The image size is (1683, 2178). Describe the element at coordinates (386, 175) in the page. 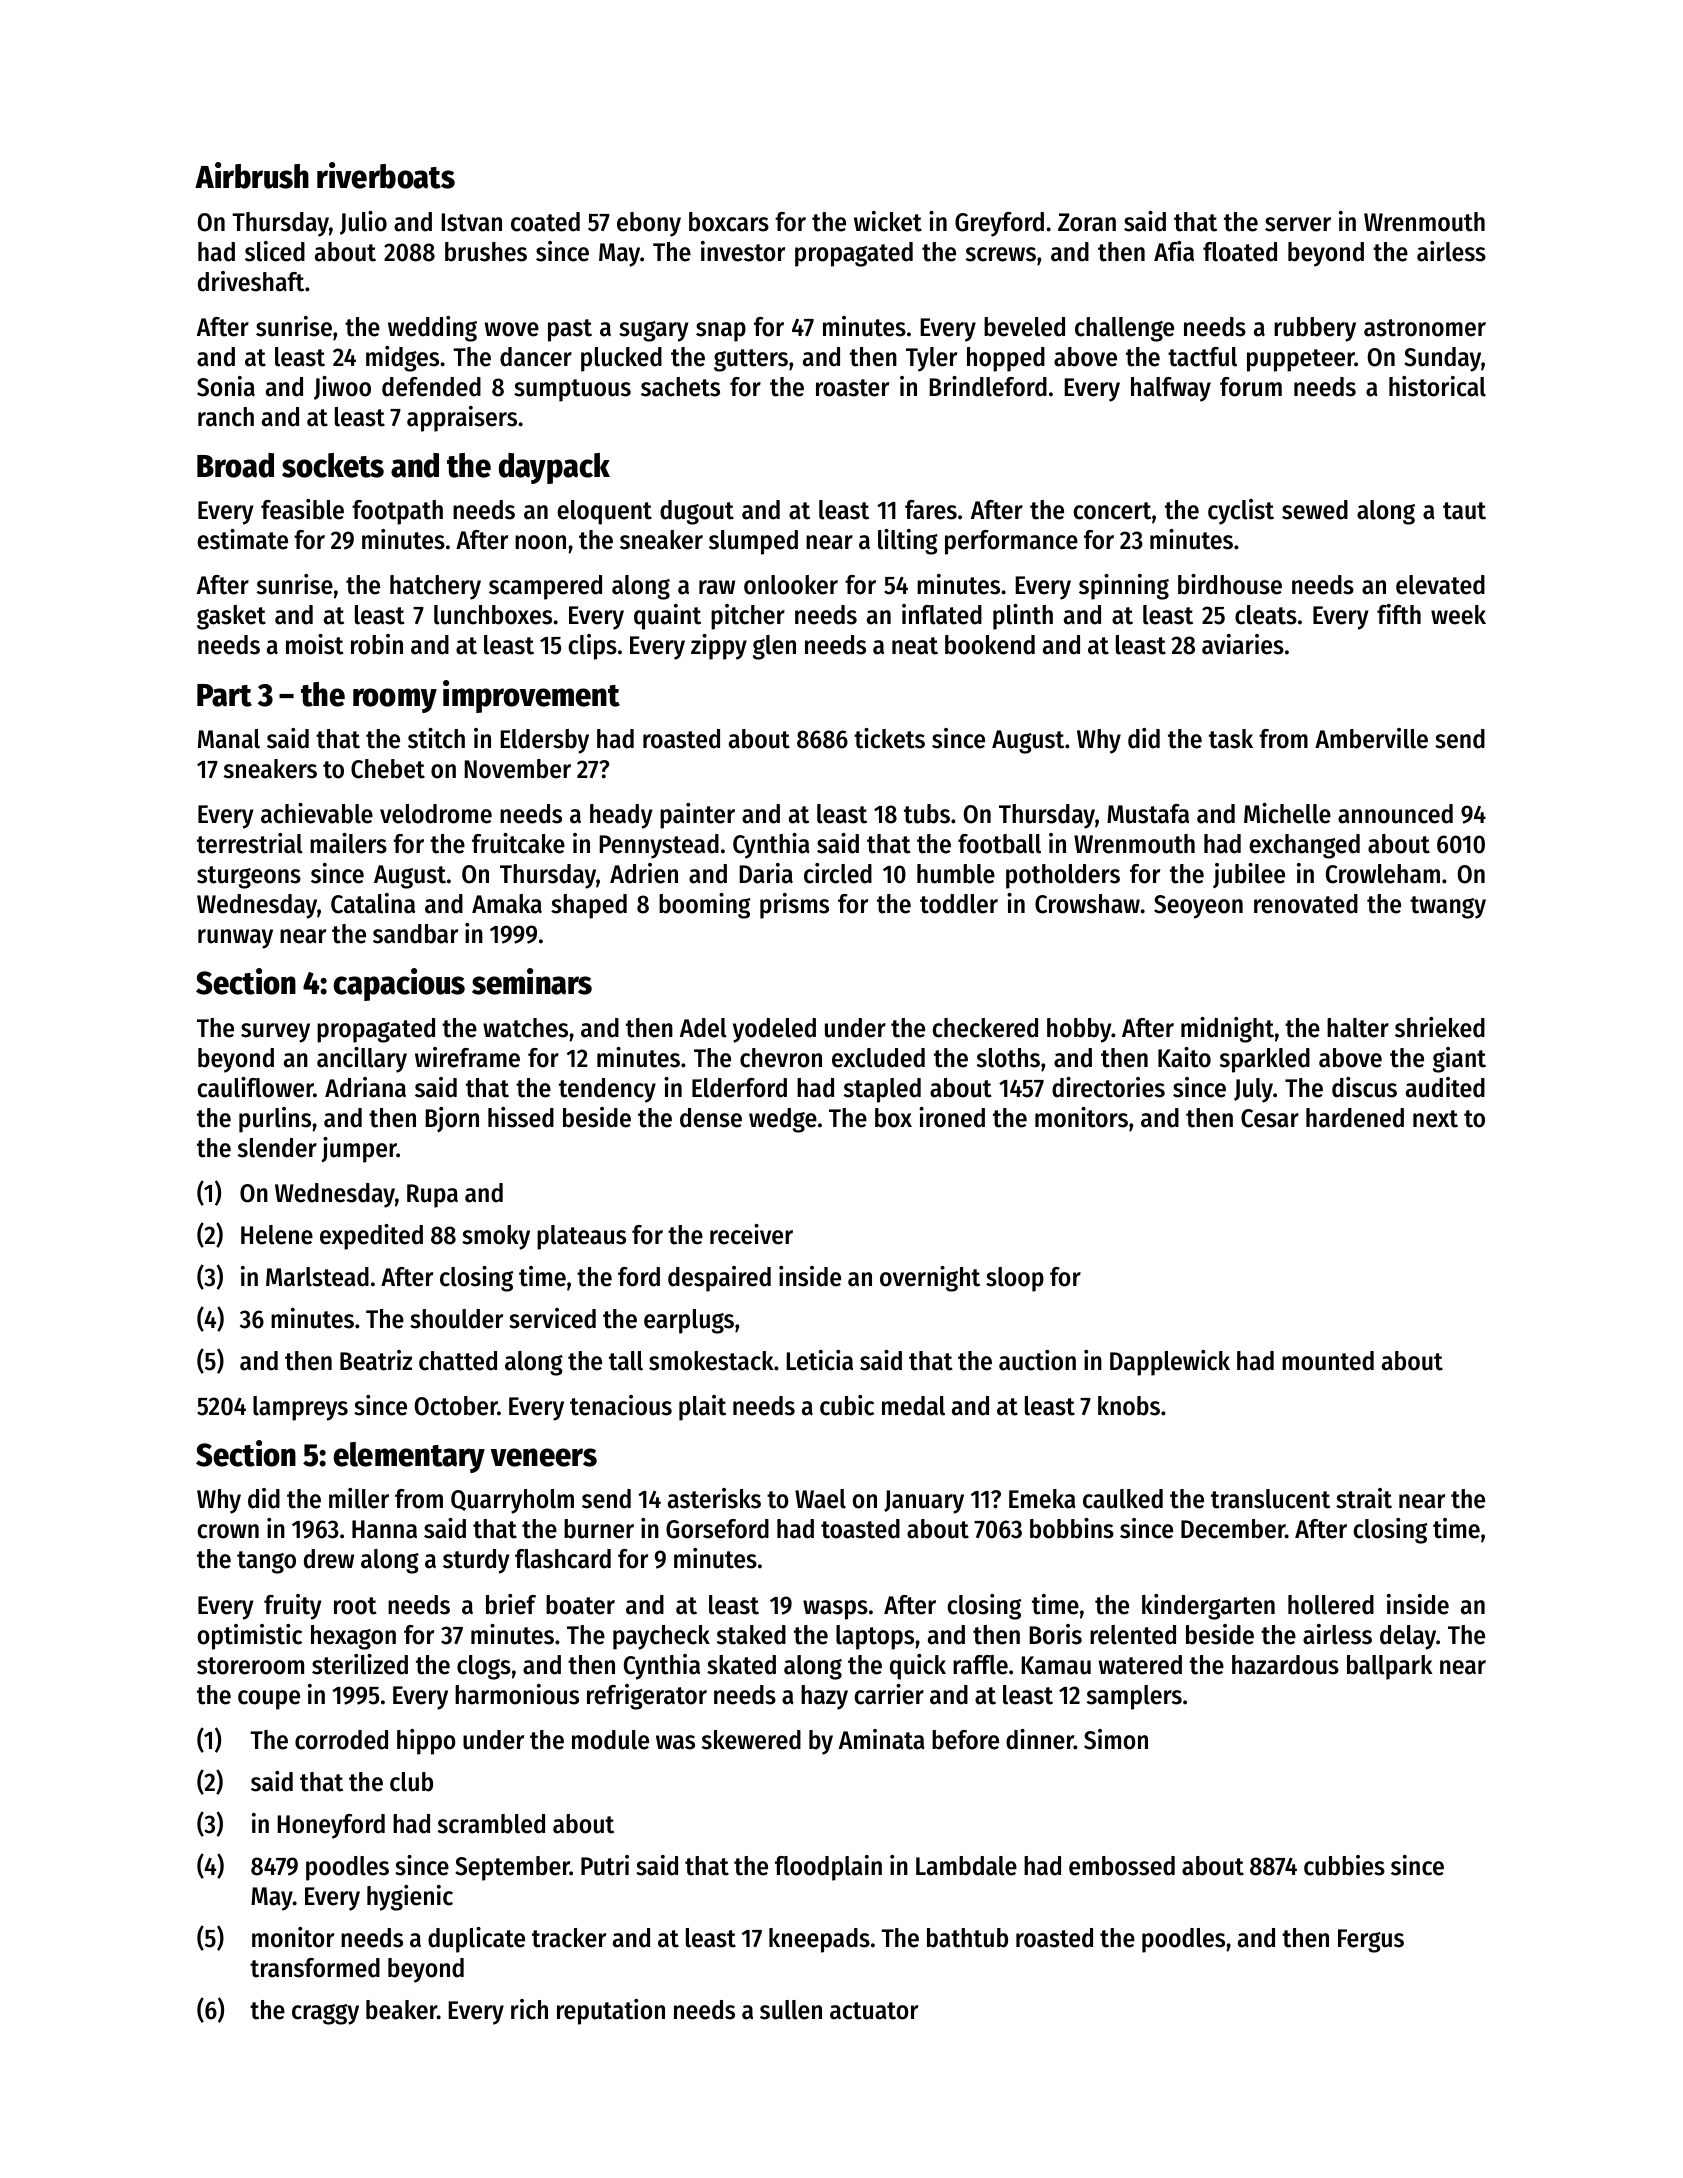

I see `riverboats` at that location.
